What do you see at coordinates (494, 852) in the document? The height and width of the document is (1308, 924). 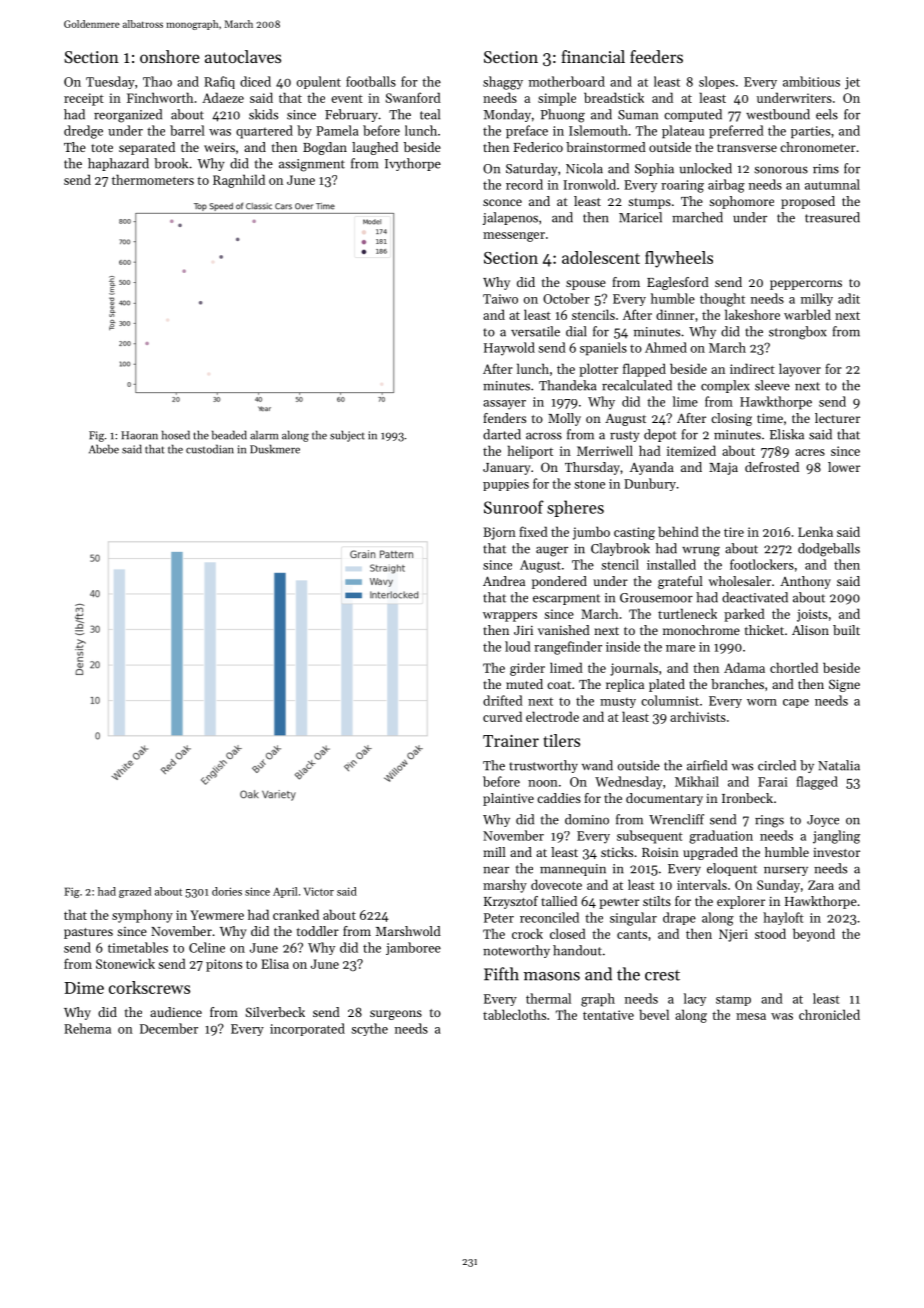 I see `mill` at bounding box center [494, 852].
